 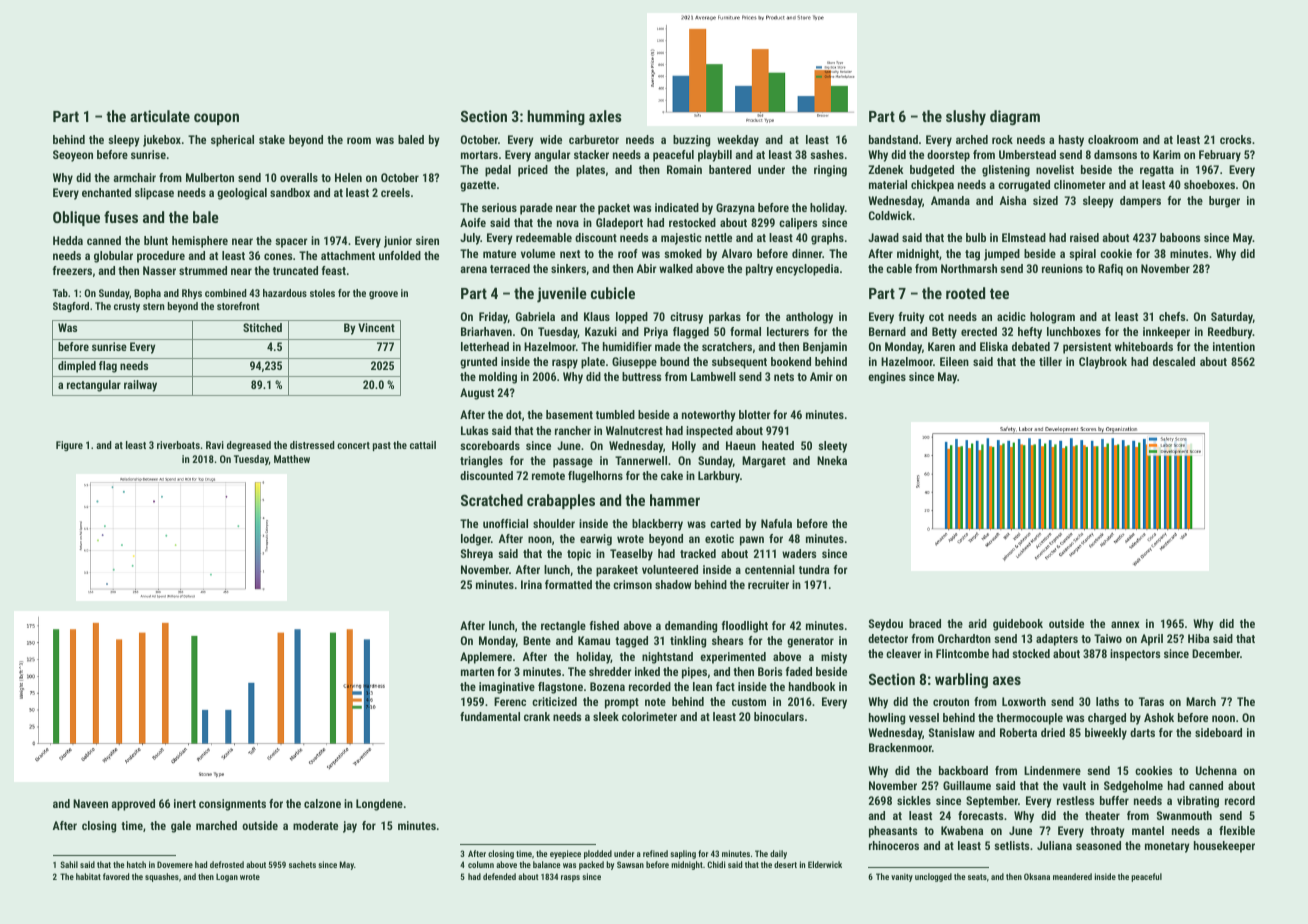 I want to click on Matthew, so click(x=292, y=459).
